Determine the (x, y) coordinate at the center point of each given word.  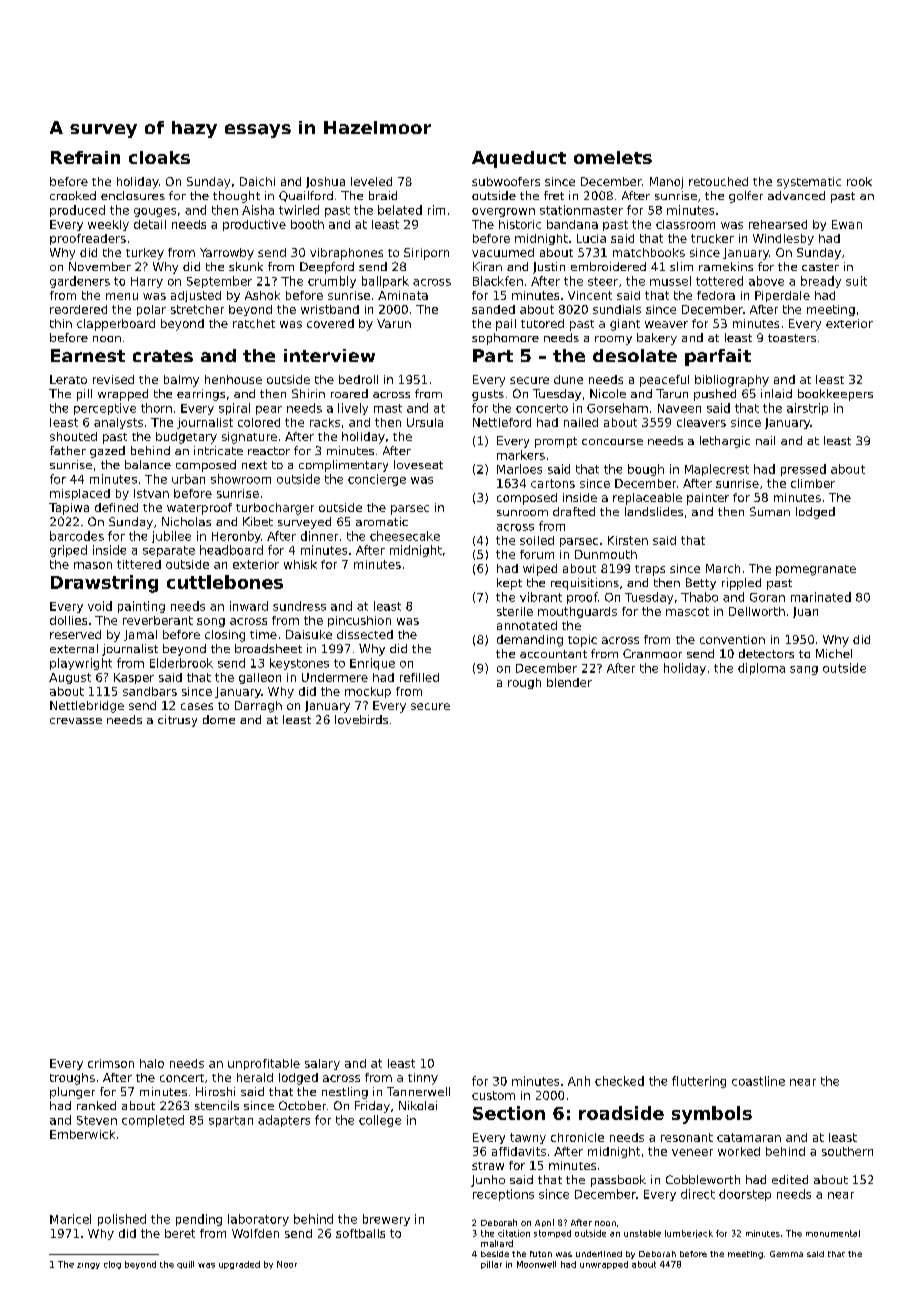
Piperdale (782, 296)
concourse (612, 442)
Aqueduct (519, 159)
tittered (139, 564)
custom (493, 1095)
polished (122, 1220)
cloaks (159, 157)
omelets (613, 157)
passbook (618, 1181)
